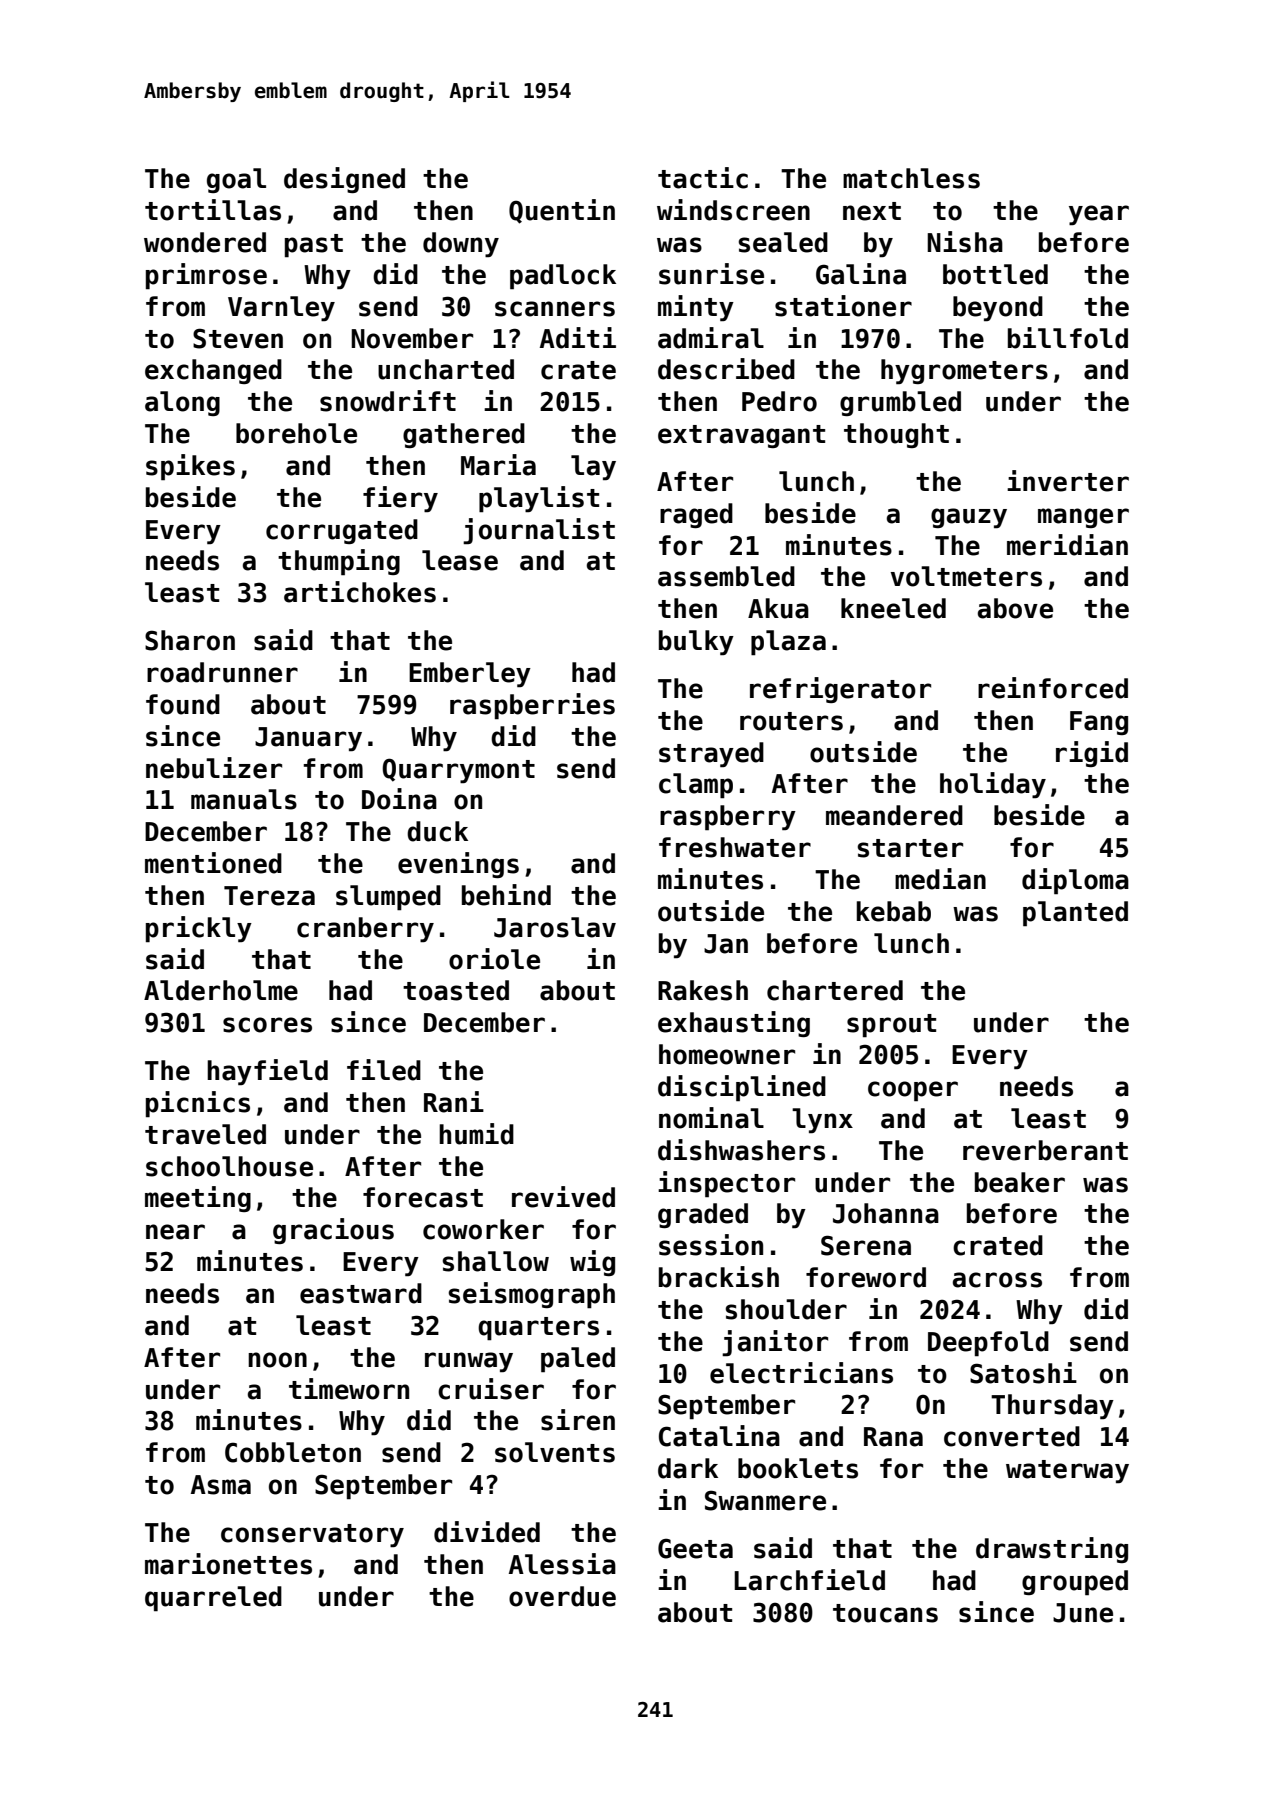  What do you see at coordinates (198, 1104) in the document?
I see `picnics` at bounding box center [198, 1104].
